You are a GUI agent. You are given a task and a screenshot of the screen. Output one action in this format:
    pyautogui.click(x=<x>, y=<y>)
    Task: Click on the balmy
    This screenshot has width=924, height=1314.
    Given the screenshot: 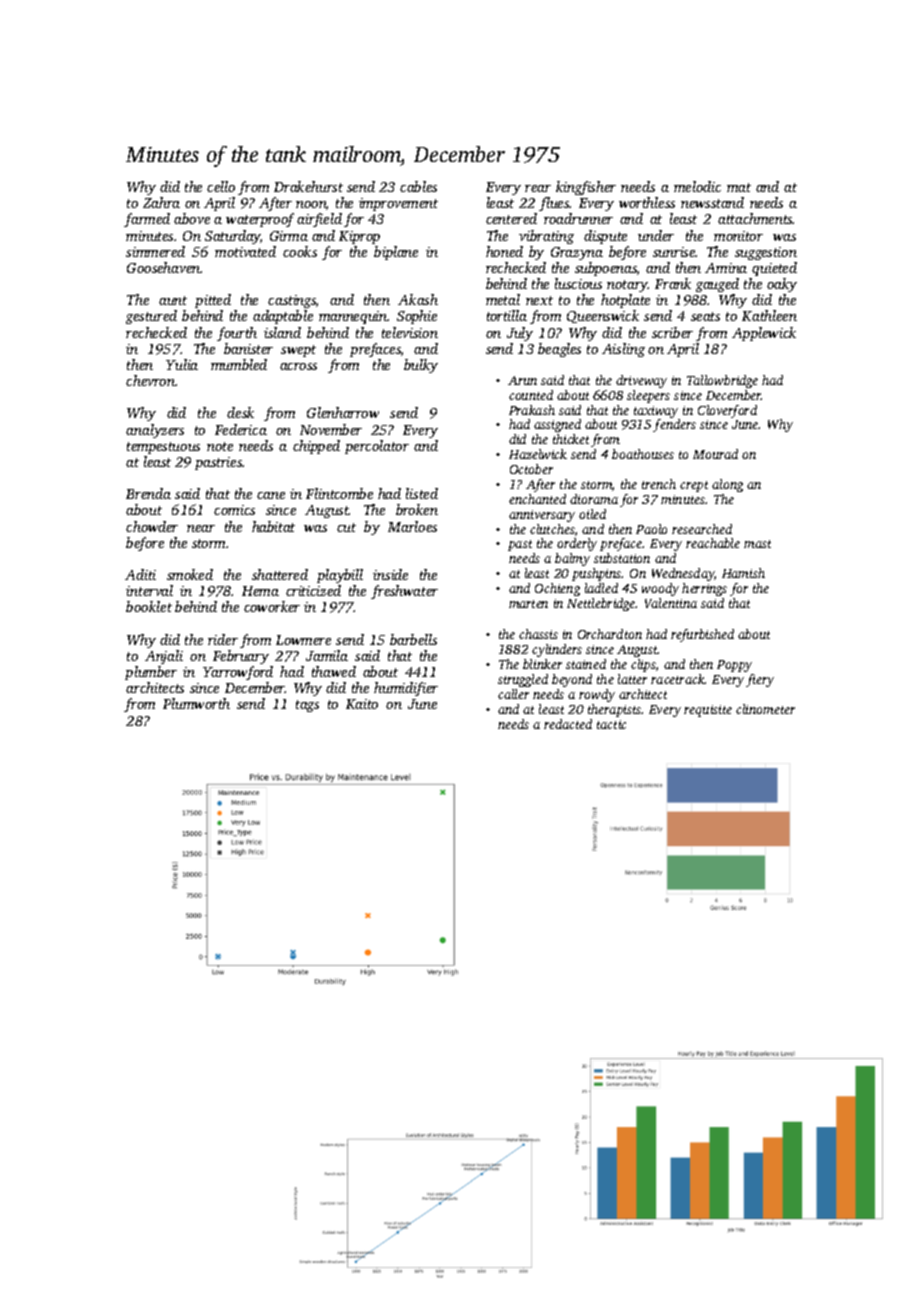 What is the action you would take?
    pyautogui.click(x=572, y=559)
